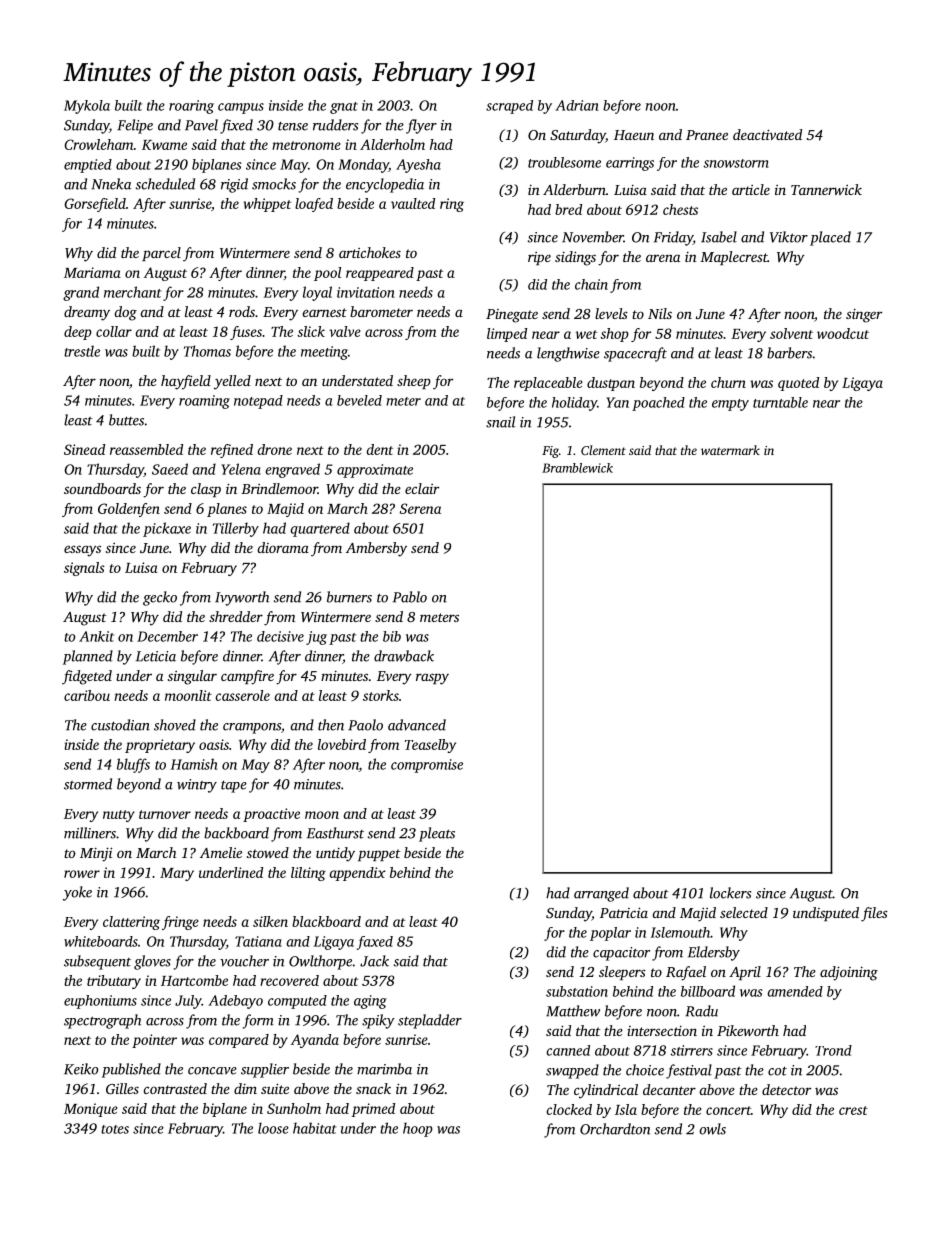 The image size is (952, 1233). I want to click on supplier, so click(265, 1070).
